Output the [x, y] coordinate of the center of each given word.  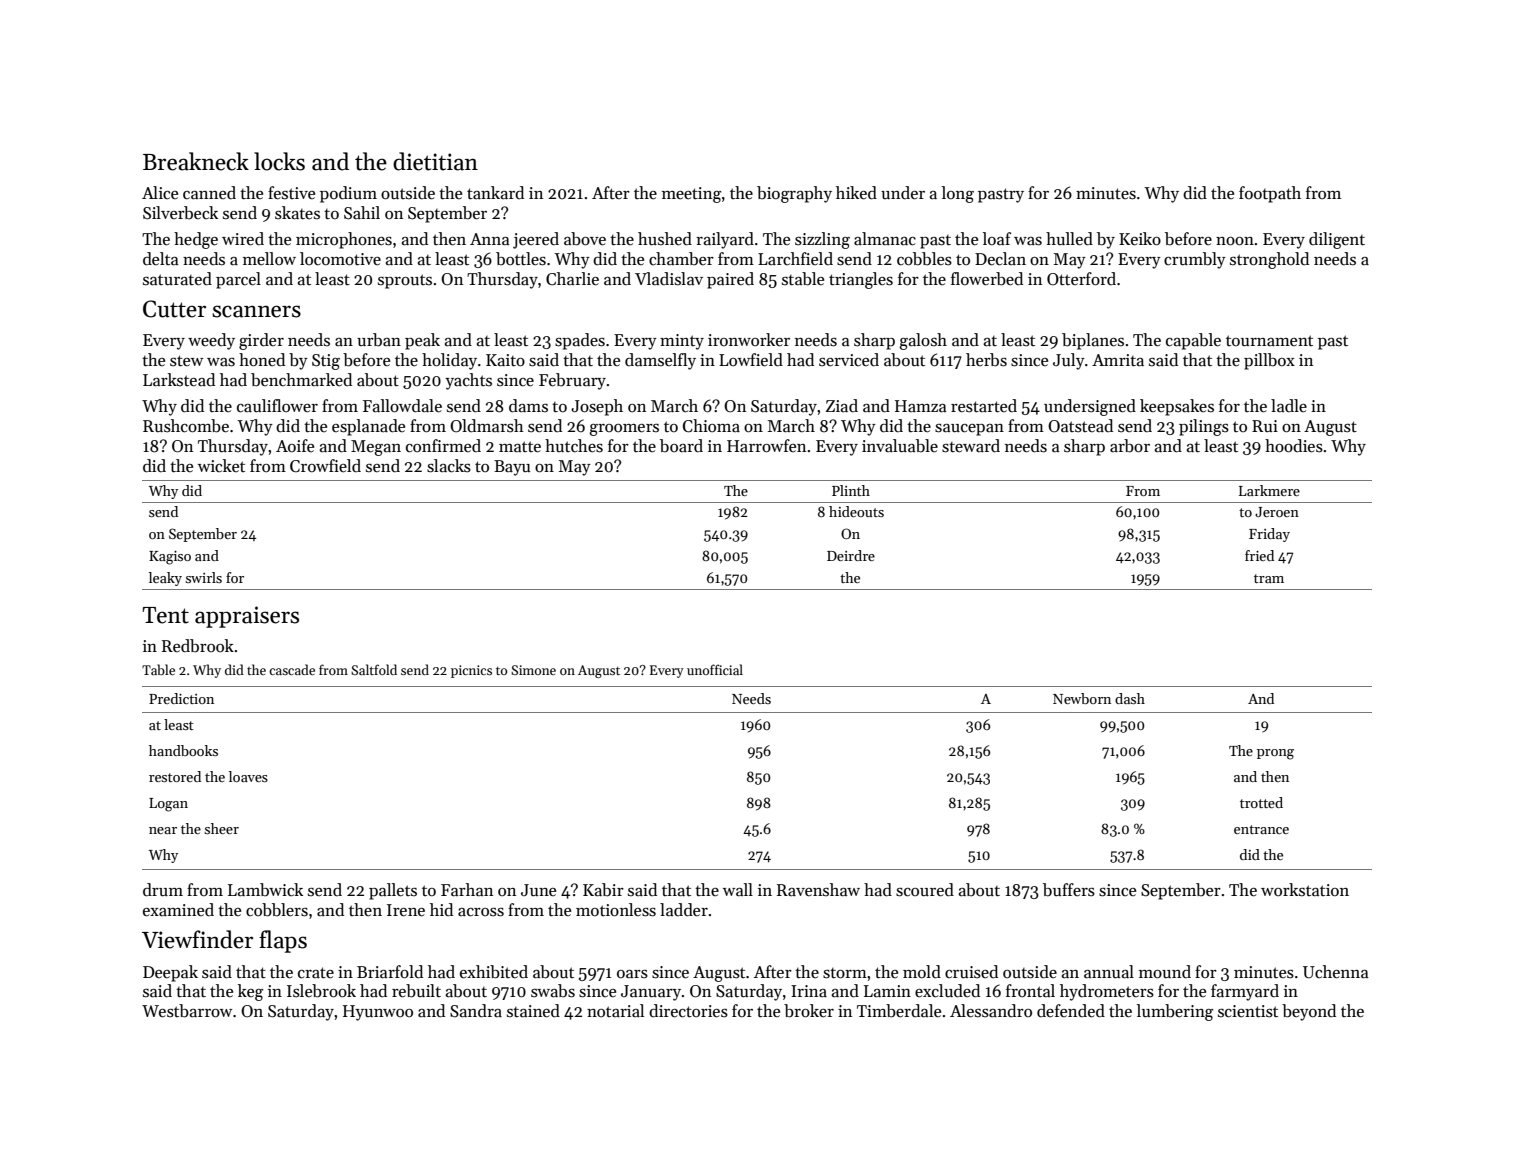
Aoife [295, 445]
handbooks [183, 750]
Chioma [711, 426]
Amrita [1118, 360]
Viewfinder [197, 939]
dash [1130, 698]
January [651, 993]
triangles [861, 280]
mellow [269, 259]
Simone [533, 670]
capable [1193, 341]
